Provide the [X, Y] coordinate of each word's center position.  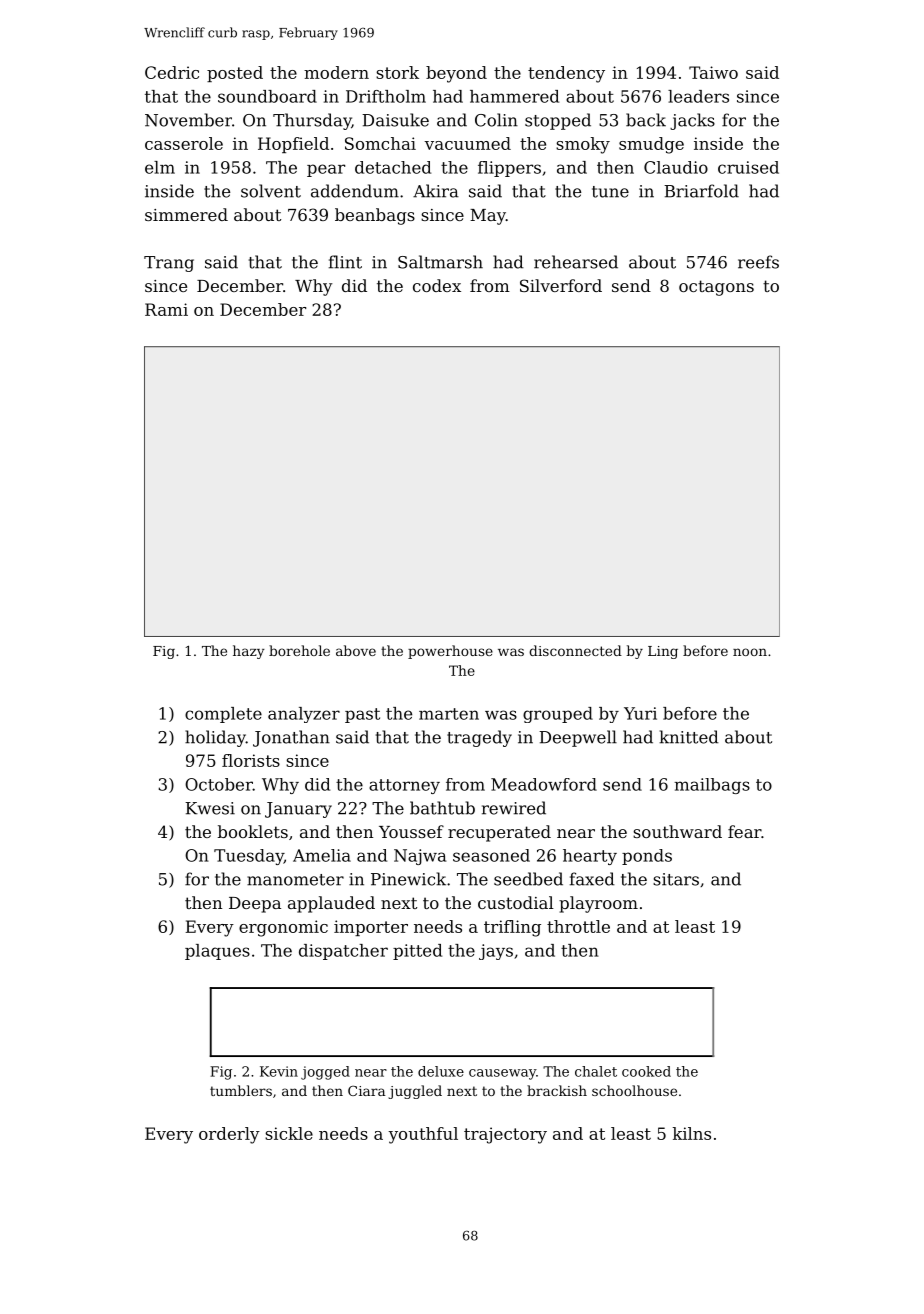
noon [750, 652]
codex [437, 285]
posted [235, 74]
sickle [289, 1133]
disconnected [575, 650]
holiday [215, 738]
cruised [748, 167]
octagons [716, 288]
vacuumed [467, 143]
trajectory [505, 1135]
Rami [166, 309]
